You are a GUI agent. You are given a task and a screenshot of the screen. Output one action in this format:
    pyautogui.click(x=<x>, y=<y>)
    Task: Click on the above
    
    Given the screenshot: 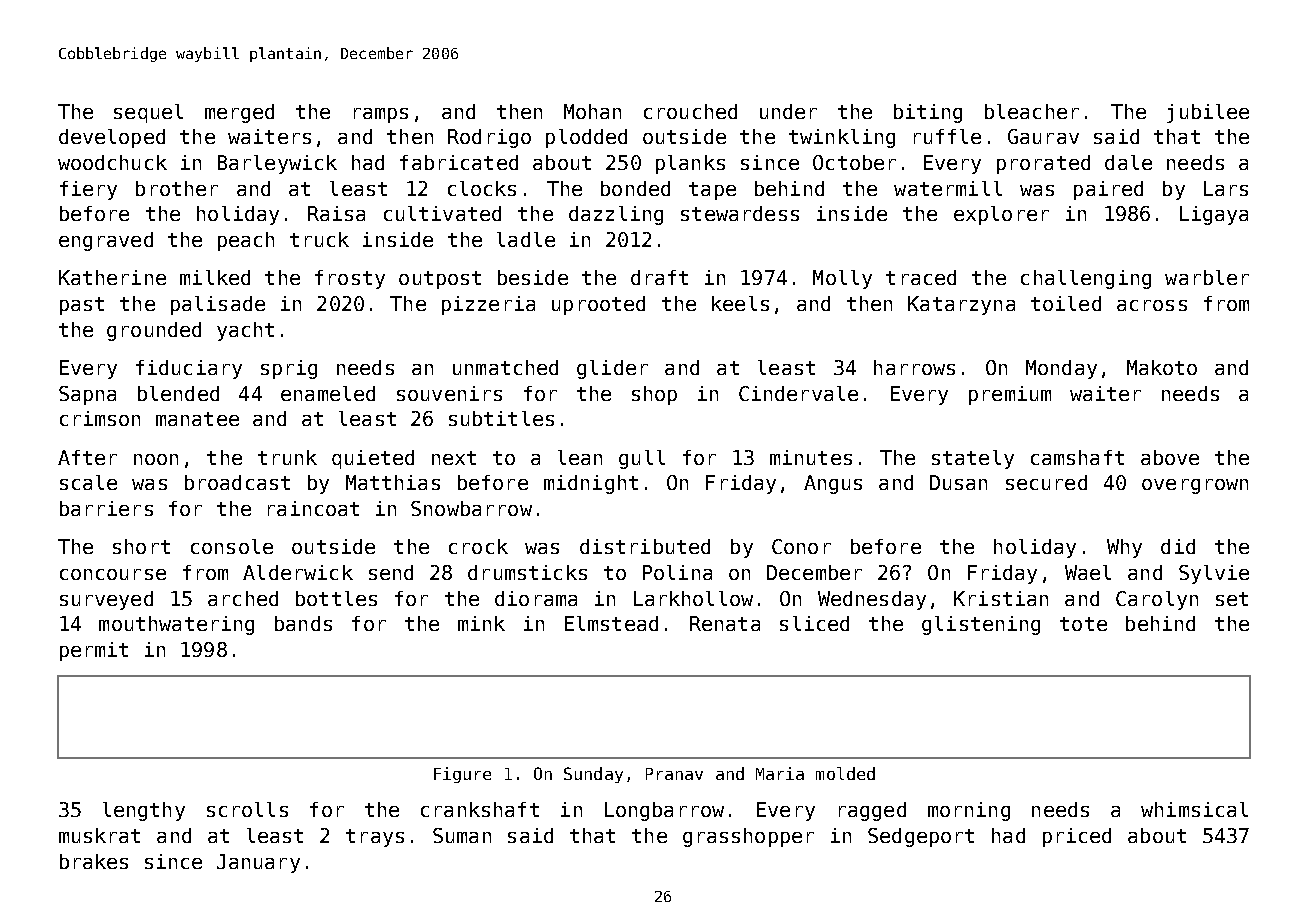 What is the action you would take?
    pyautogui.click(x=1170, y=457)
